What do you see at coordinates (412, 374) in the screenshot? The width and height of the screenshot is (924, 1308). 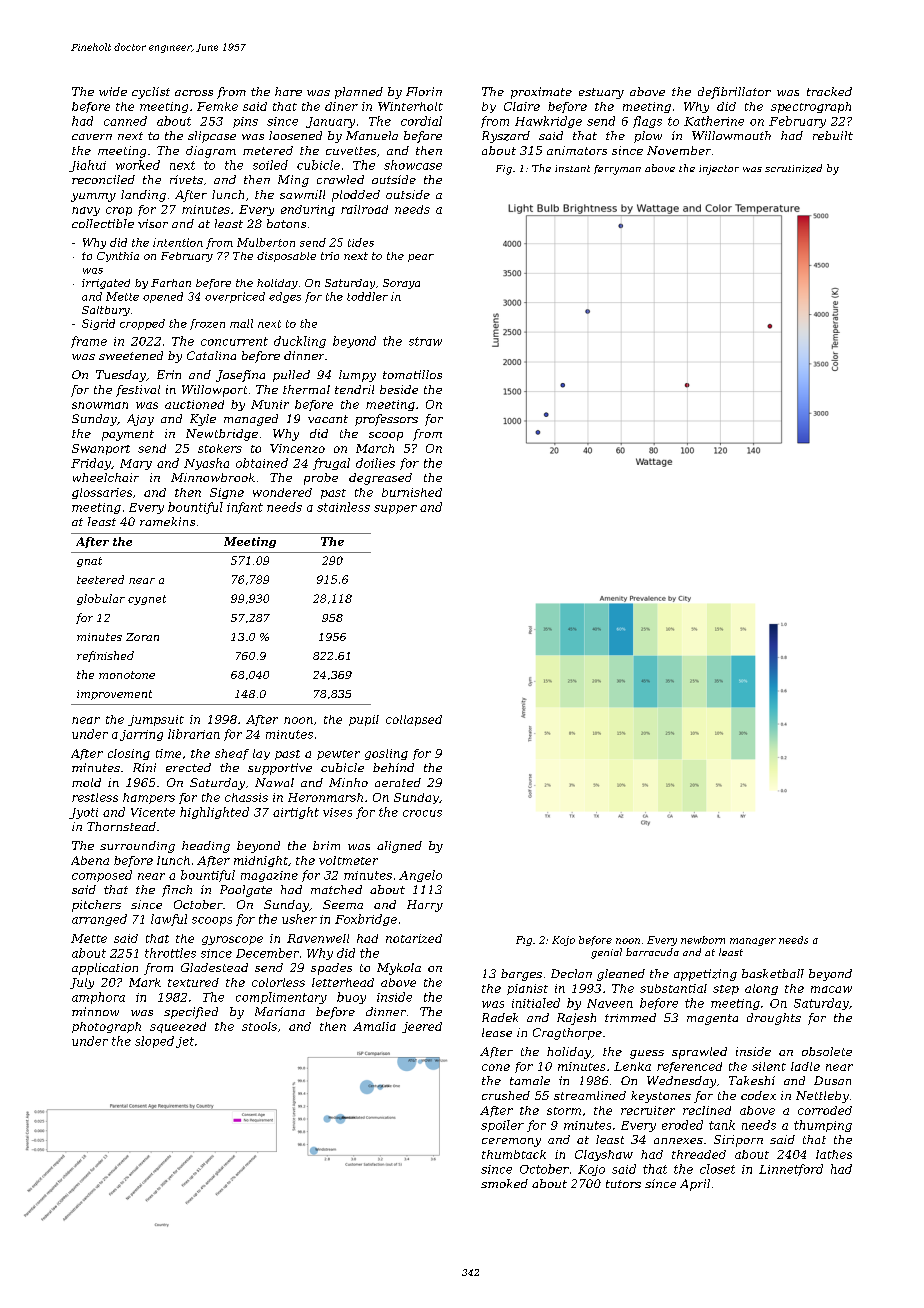 I see `tomatillos` at bounding box center [412, 374].
